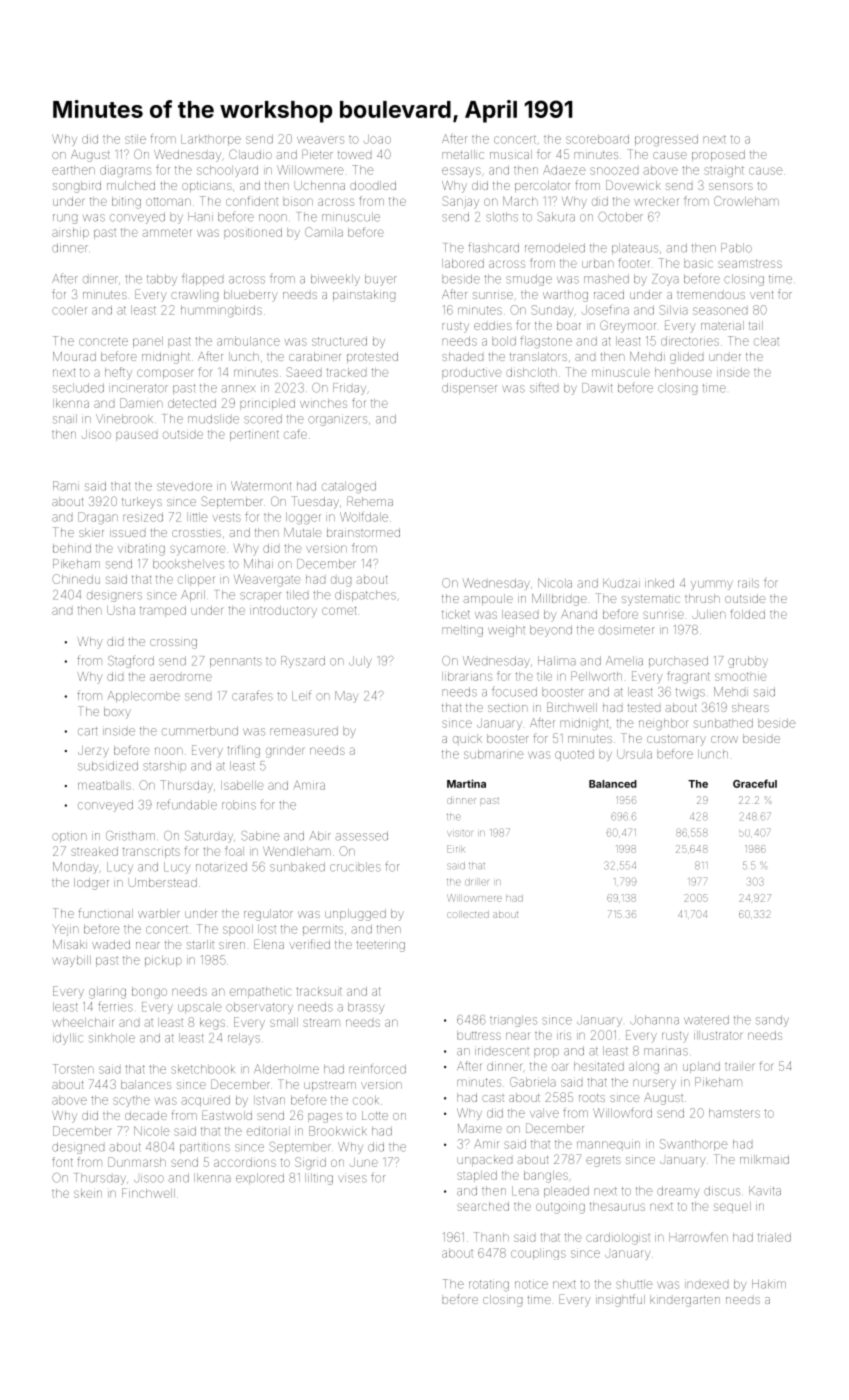  Describe the element at coordinates (370, 501) in the screenshot. I see `Rehema` at that location.
